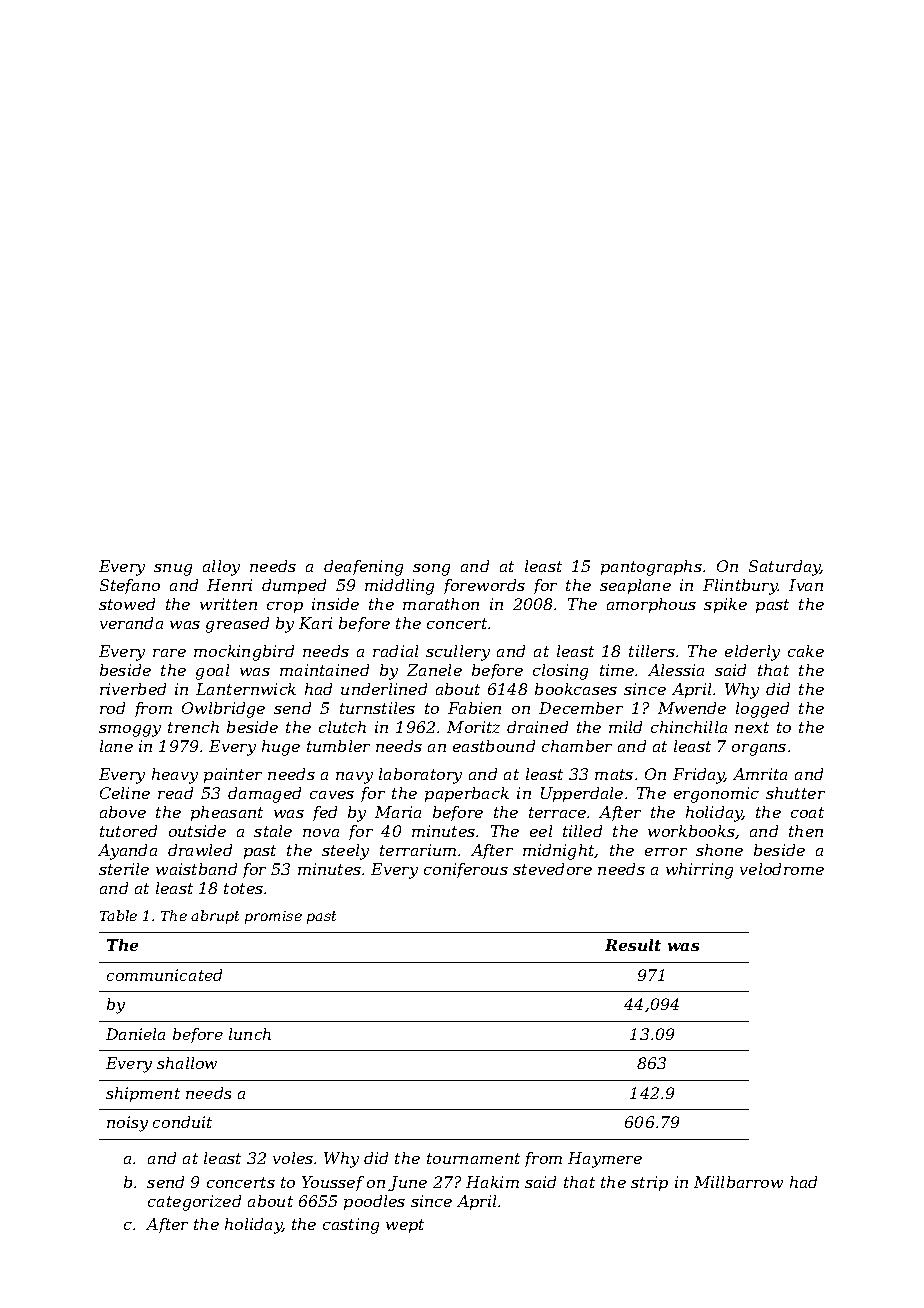  Describe the element at coordinates (576, 689) in the image. I see `bookcases` at that location.
